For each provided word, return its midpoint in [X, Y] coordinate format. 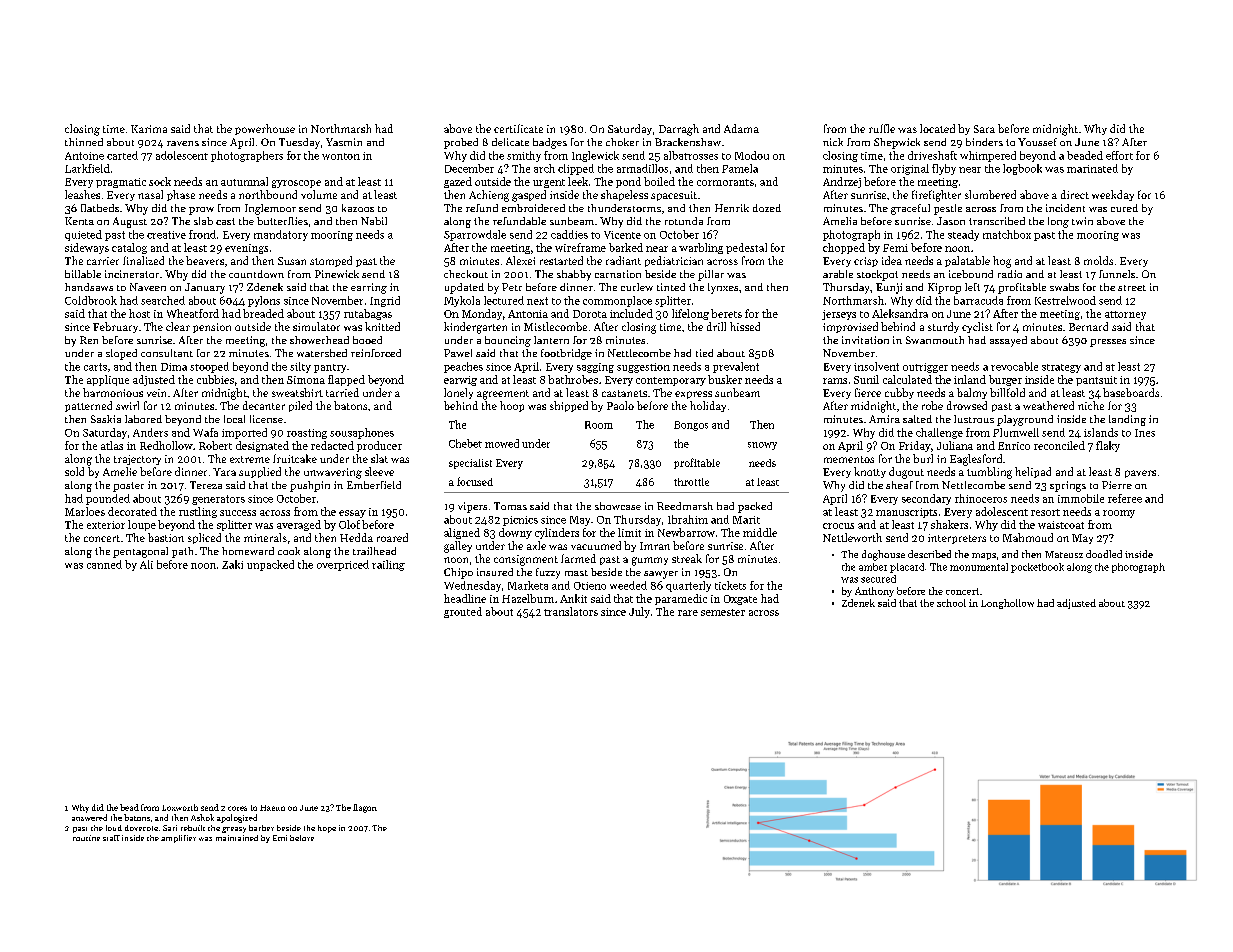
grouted [463, 612]
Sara [984, 129]
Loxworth [180, 807]
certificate [518, 128]
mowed [502, 443]
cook [289, 551]
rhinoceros [981, 498]
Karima [149, 129]
